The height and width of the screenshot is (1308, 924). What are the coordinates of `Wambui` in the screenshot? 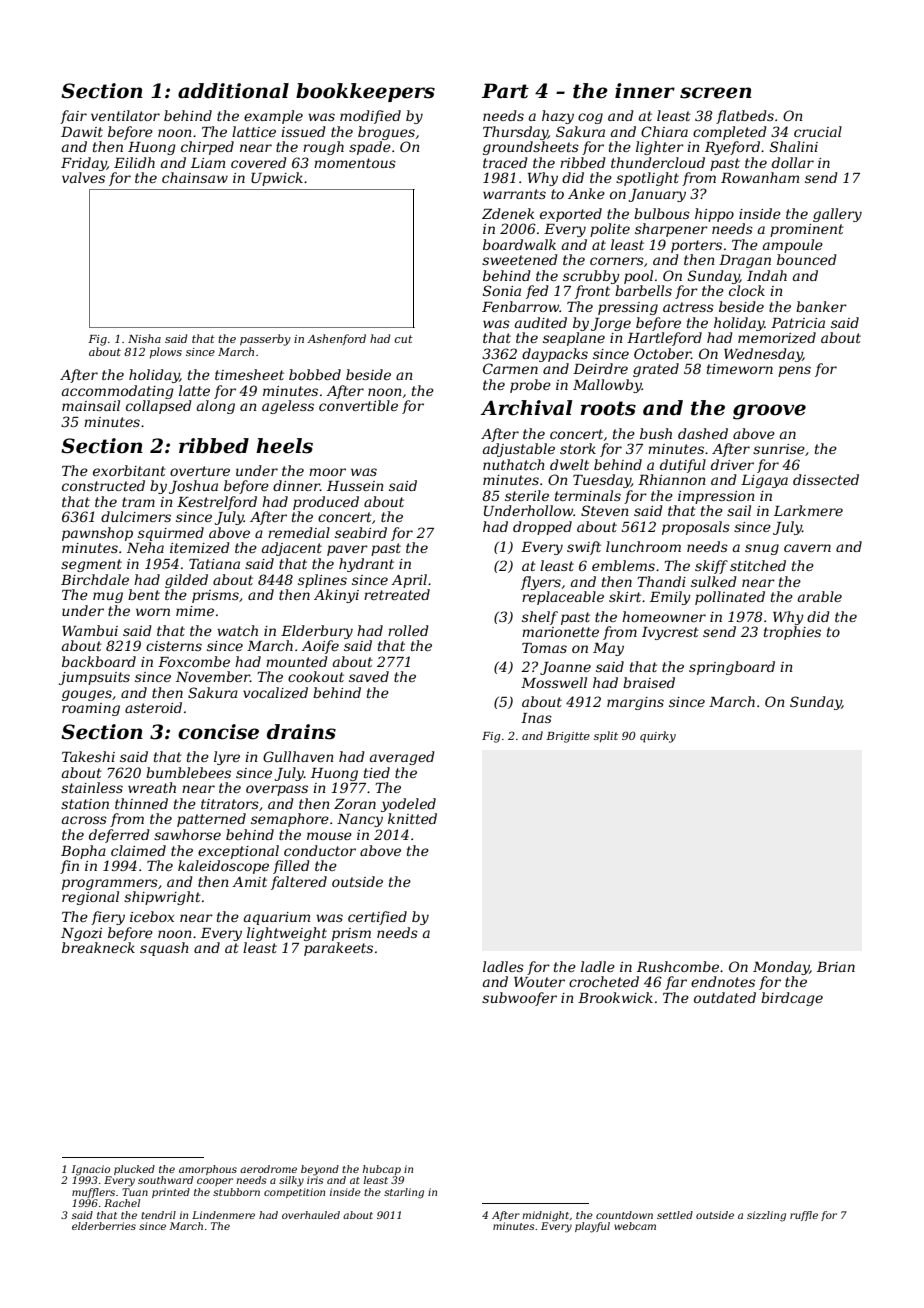 It's located at (90, 630).
